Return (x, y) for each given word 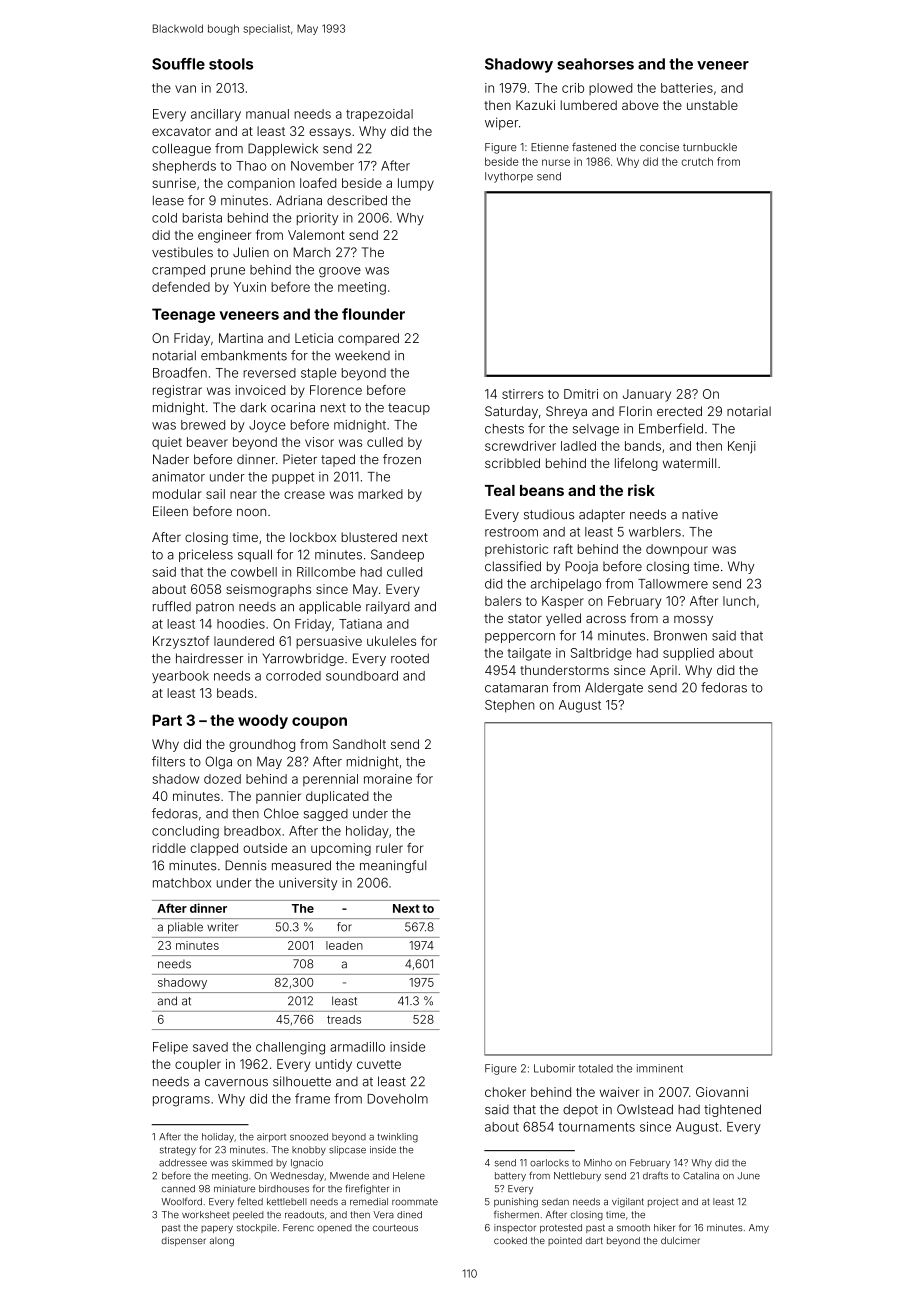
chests (504, 429)
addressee (183, 1163)
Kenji (742, 447)
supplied (688, 654)
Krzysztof (181, 642)
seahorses (595, 64)
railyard (388, 607)
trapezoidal (379, 115)
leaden (344, 945)
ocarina (293, 407)
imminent (660, 1068)
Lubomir (554, 1068)
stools (231, 64)
